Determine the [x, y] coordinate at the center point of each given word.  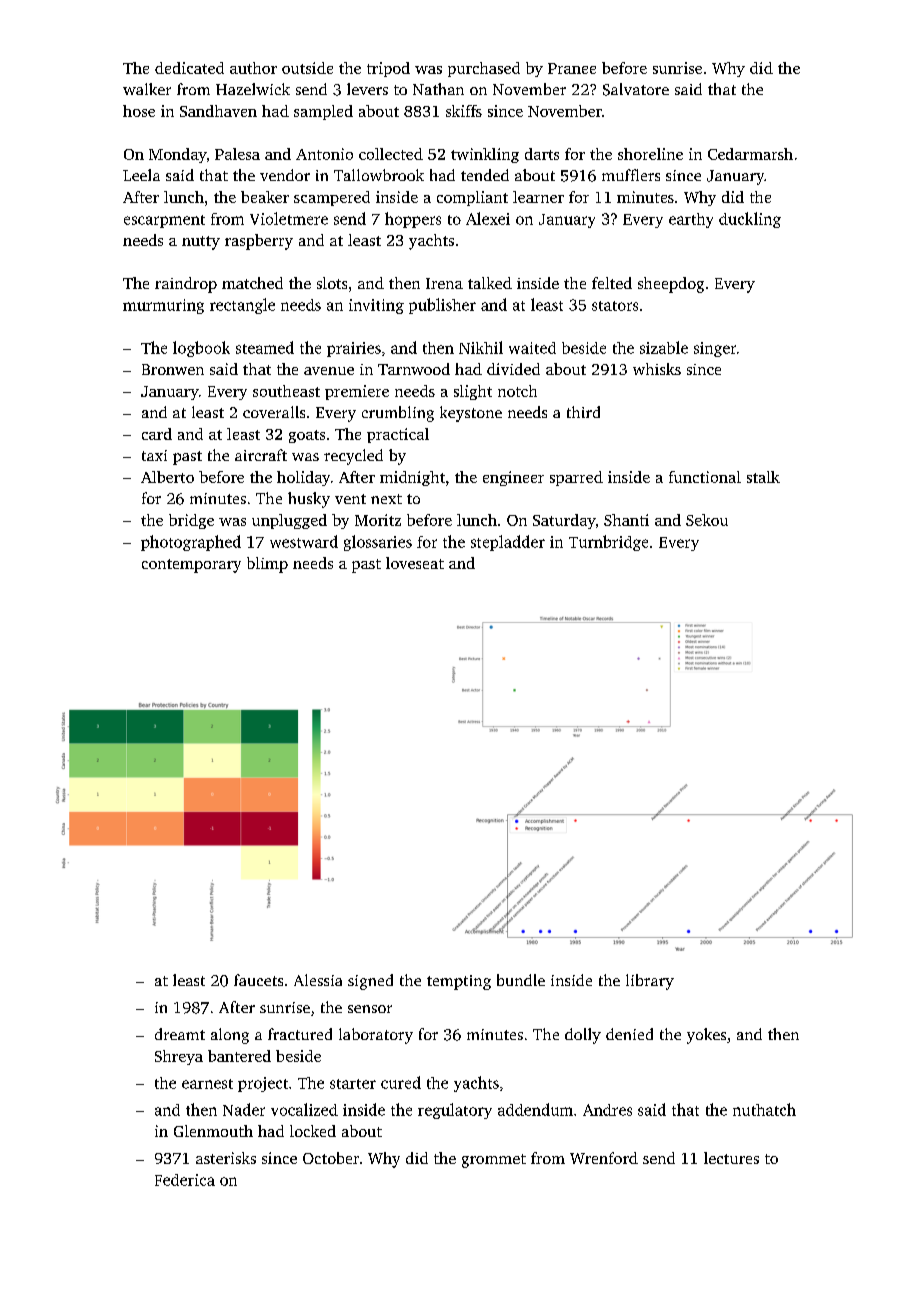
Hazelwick [253, 89]
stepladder [508, 543]
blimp [267, 565]
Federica [185, 1180]
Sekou [707, 520]
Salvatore [636, 89]
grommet [494, 1161]
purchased [484, 69]
